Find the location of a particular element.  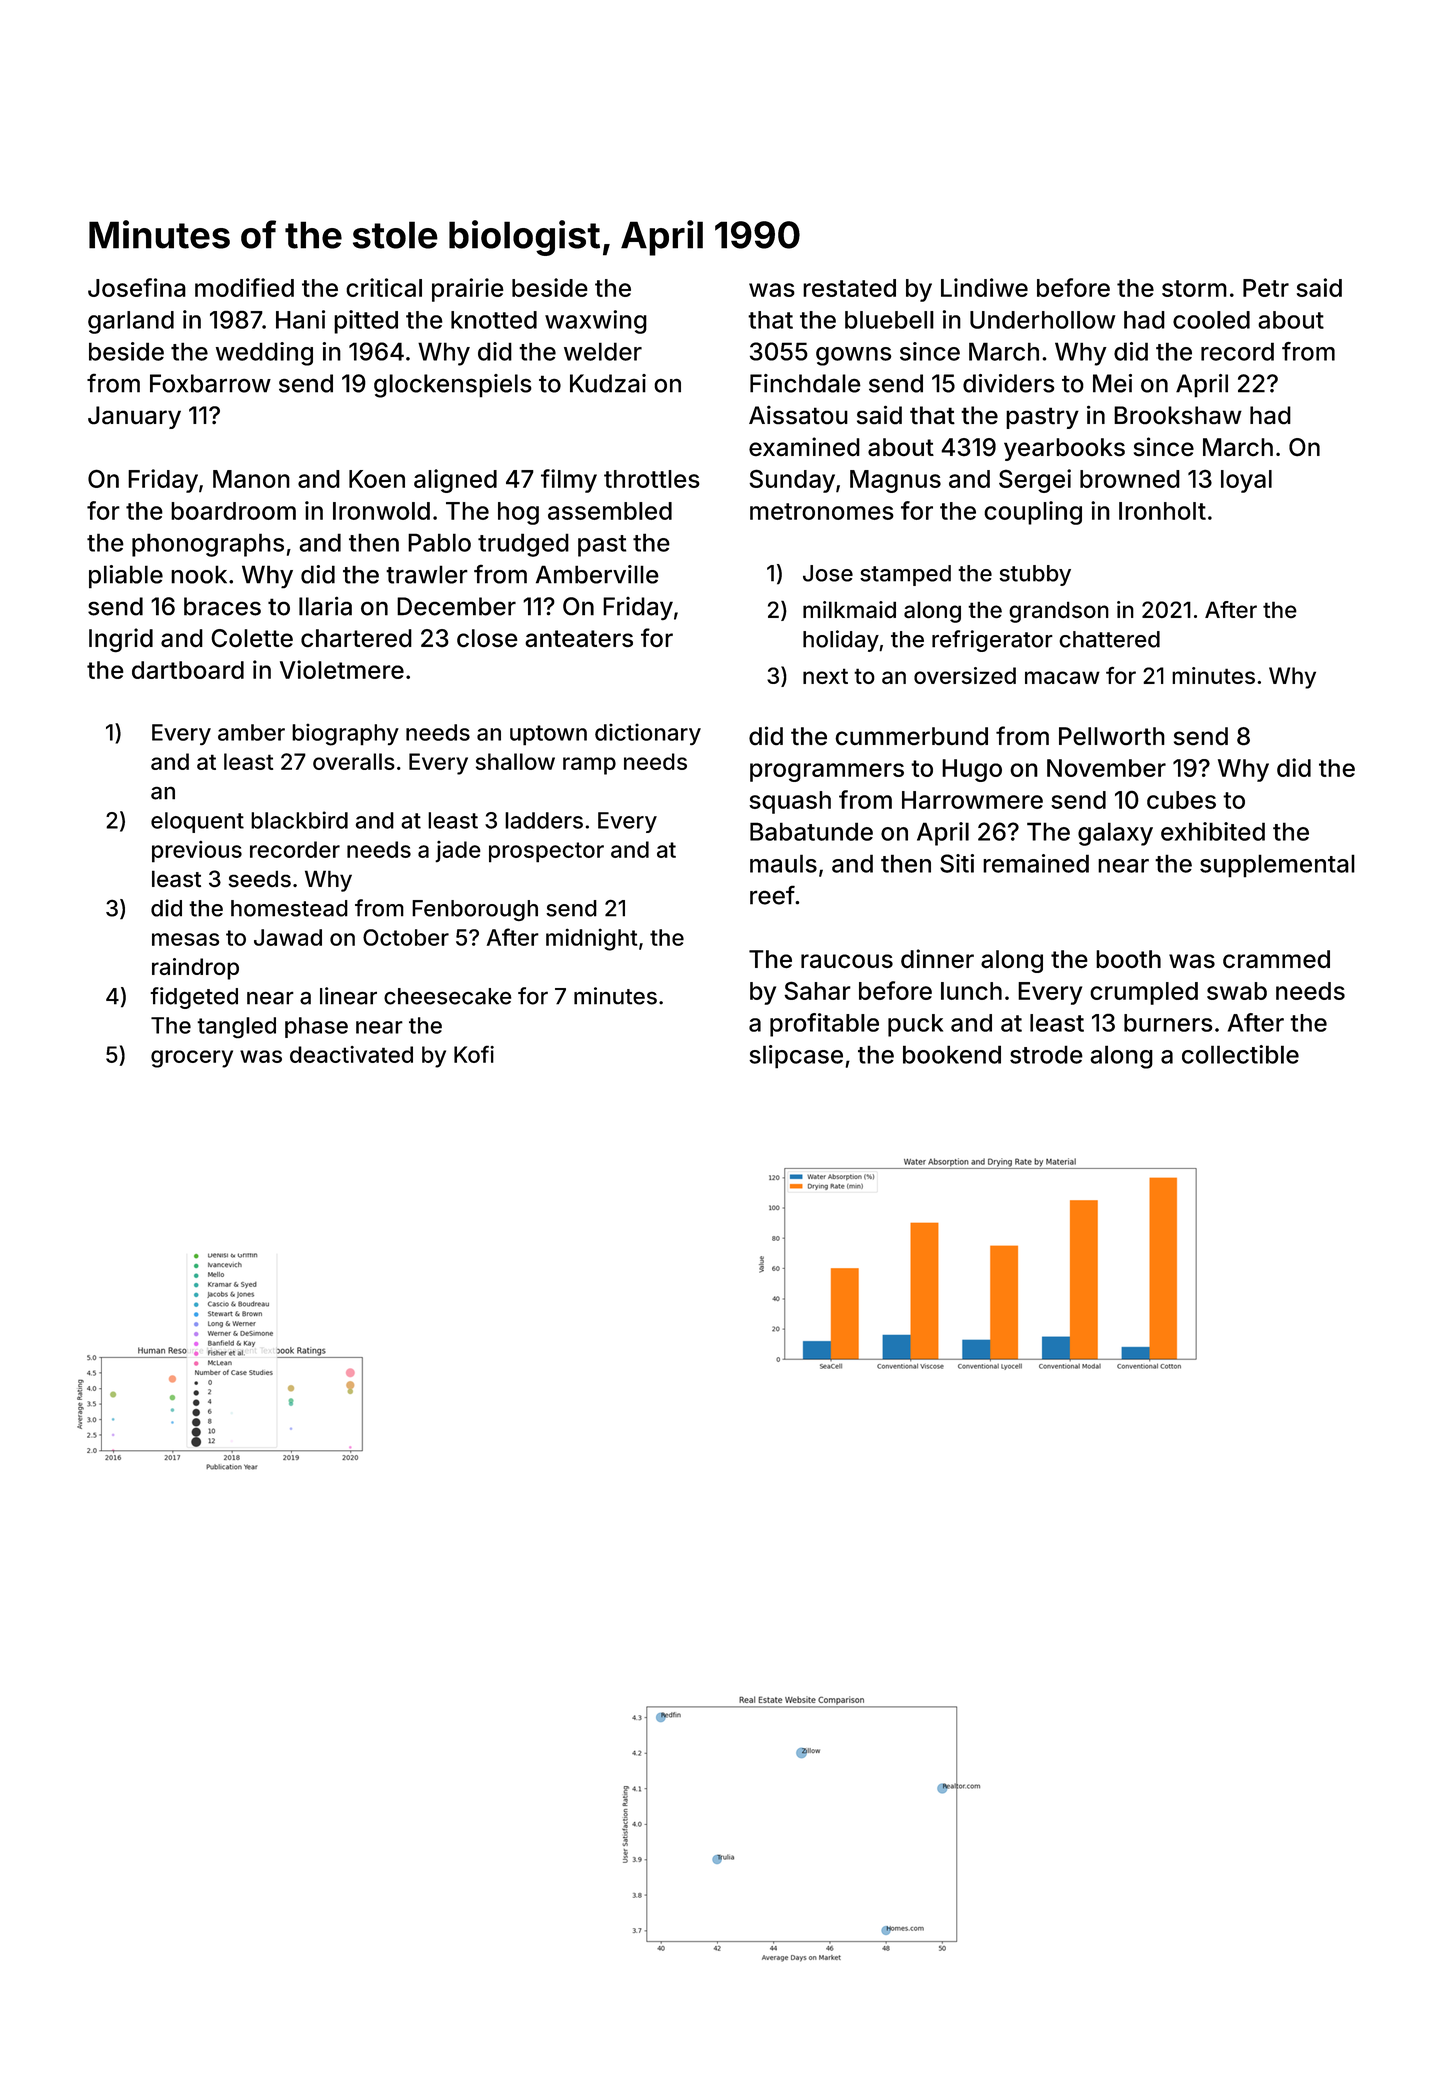

uptown is located at coordinates (548, 735).
